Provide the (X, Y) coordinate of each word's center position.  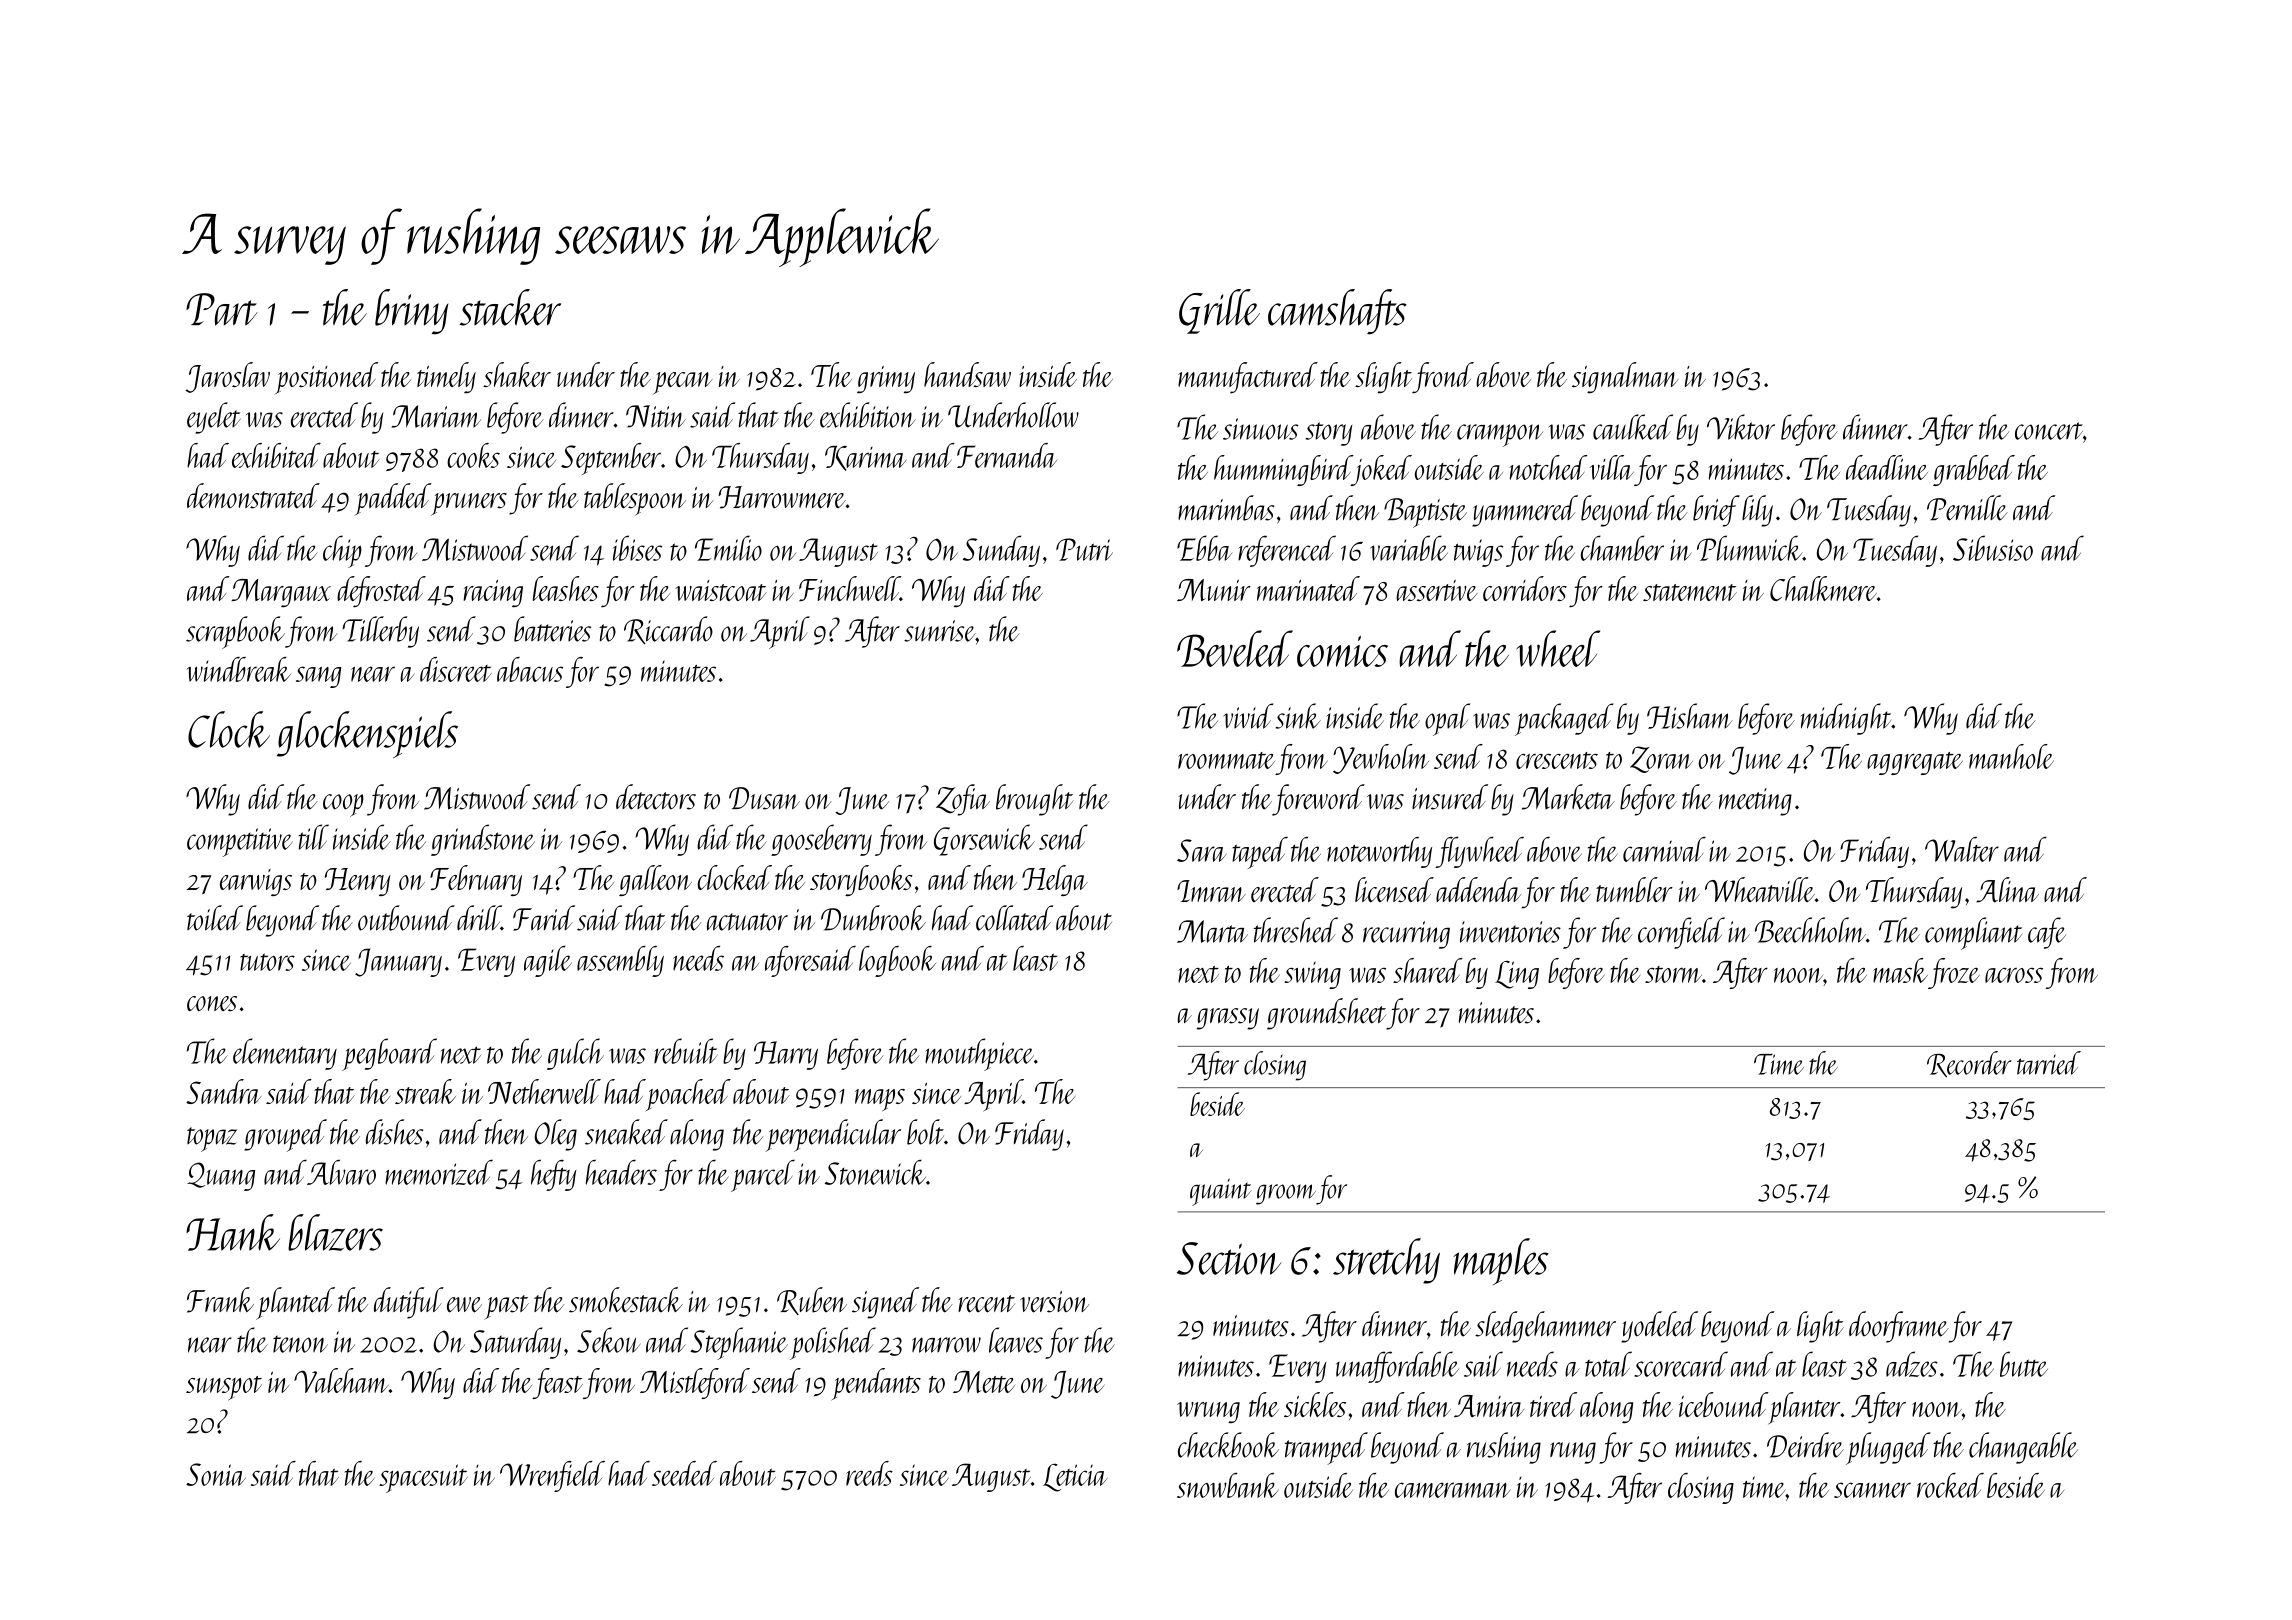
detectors (656, 797)
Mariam (436, 416)
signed (885, 1303)
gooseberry (821, 840)
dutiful (409, 1303)
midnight (1846, 719)
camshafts (1337, 312)
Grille (1219, 311)
